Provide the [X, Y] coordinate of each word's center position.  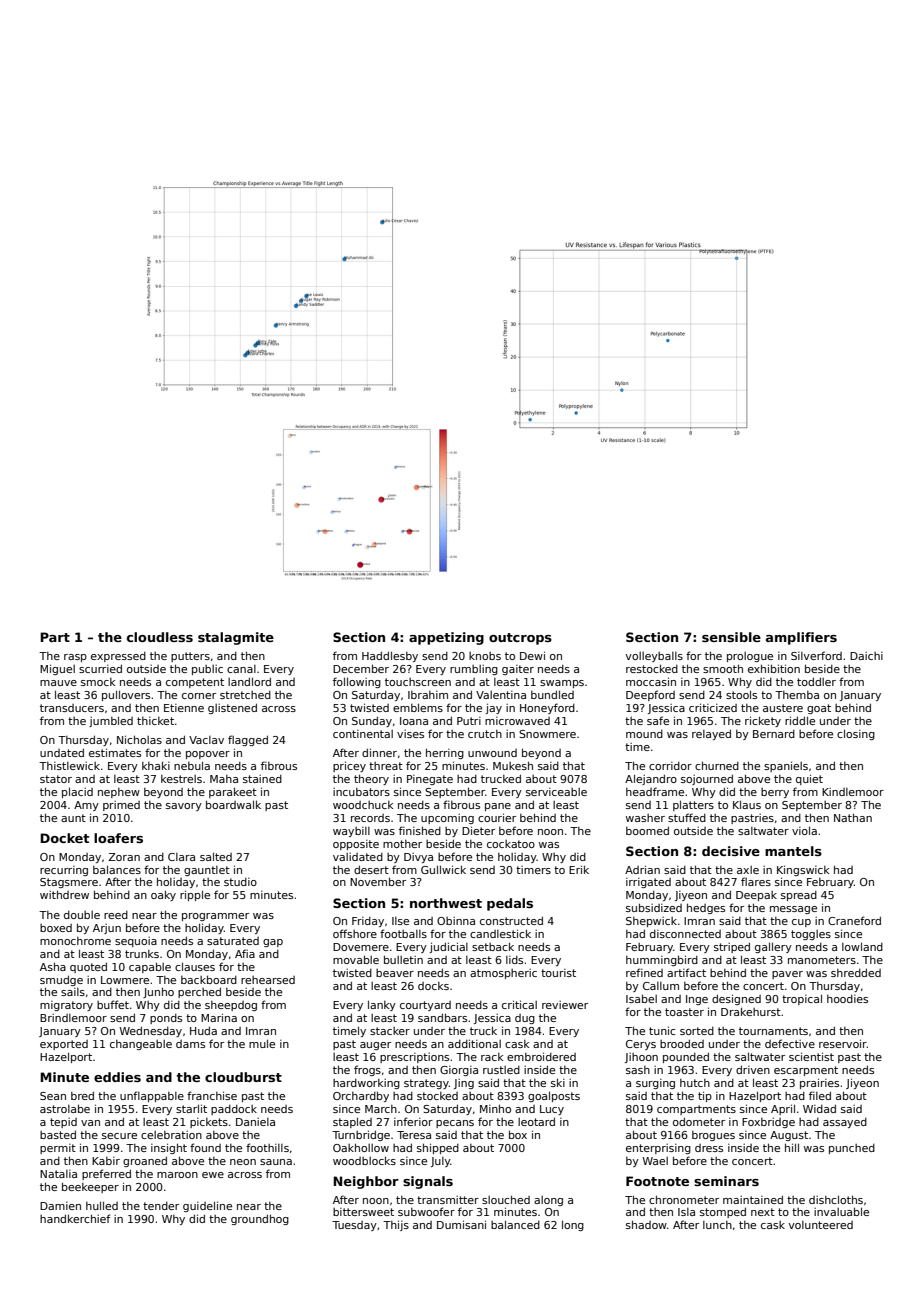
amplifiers [801, 638]
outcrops [520, 639]
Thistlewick [69, 766]
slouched [506, 1199]
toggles [811, 935]
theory [371, 779]
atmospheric [503, 974]
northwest [446, 903]
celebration [171, 1135]
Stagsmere [69, 883]
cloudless [160, 637]
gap [273, 943]
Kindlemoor [853, 792]
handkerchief [75, 1218]
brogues [713, 1136]
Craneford [854, 920]
